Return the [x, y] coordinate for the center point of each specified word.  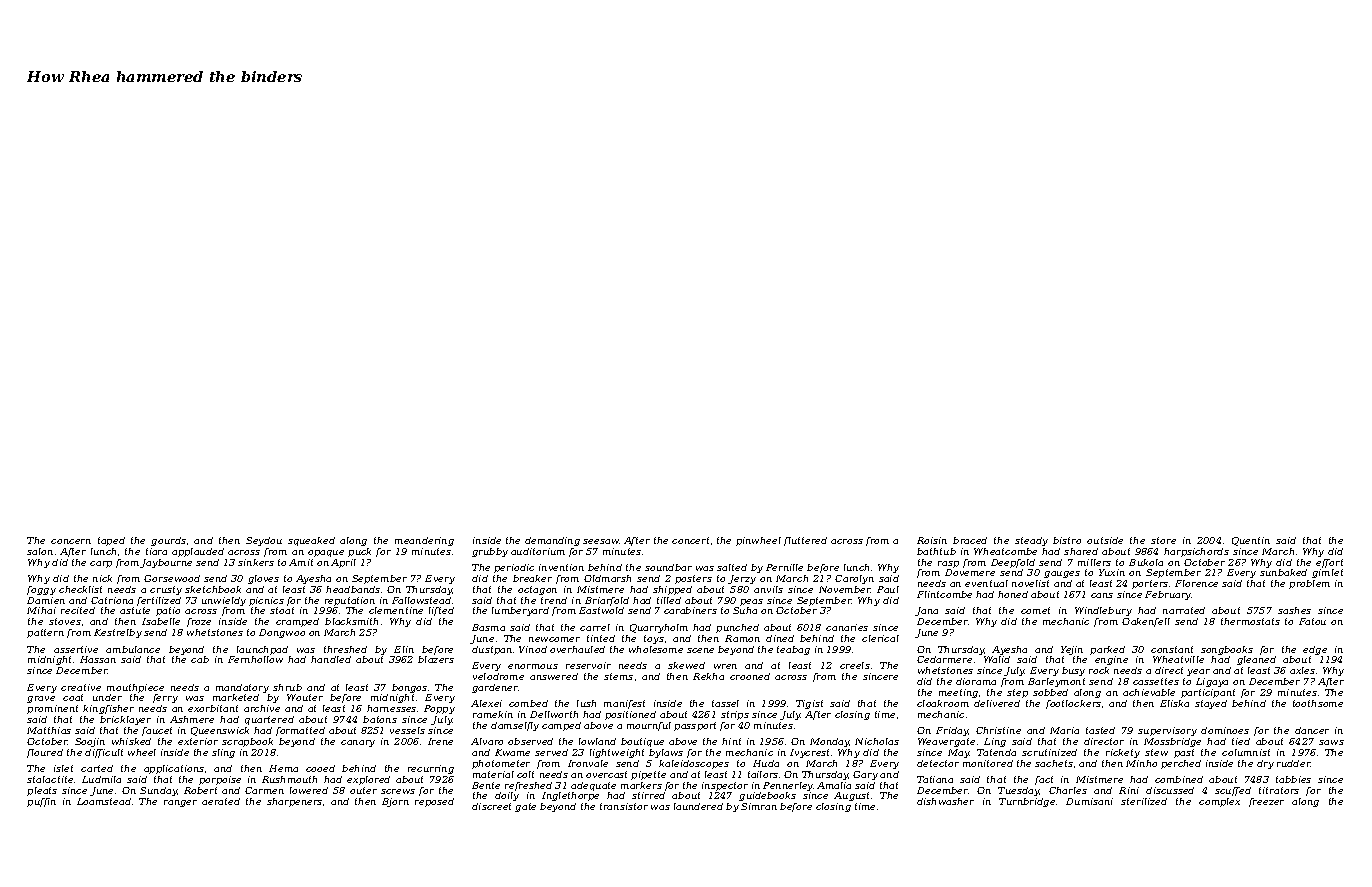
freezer [1266, 802]
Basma [488, 627]
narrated [1184, 610]
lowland [597, 741]
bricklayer [125, 720]
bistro [1067, 540]
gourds [168, 541]
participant [1208, 693]
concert [690, 540]
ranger [180, 803]
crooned [750, 676]
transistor [624, 806]
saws [1331, 742]
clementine [396, 610]
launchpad [262, 650]
